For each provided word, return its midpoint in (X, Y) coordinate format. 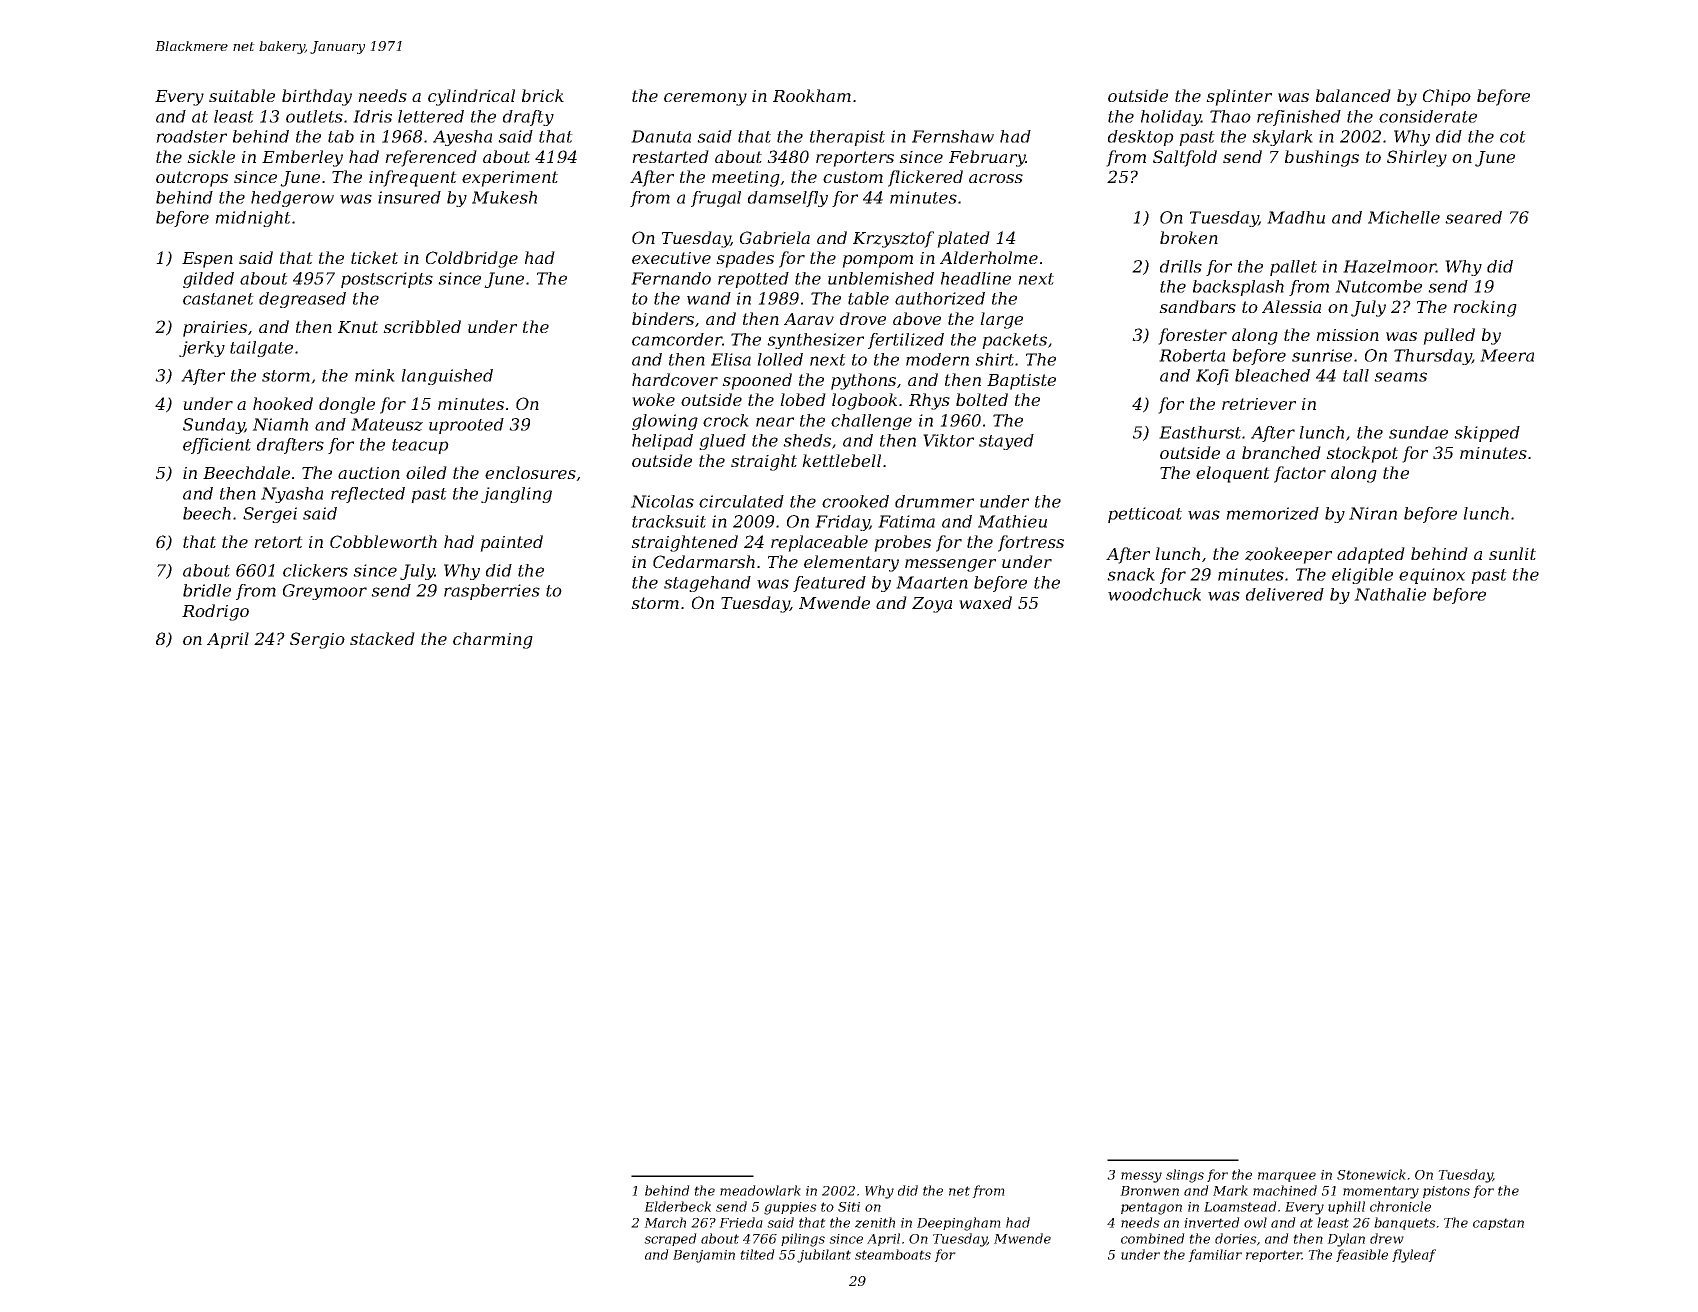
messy (1141, 1177)
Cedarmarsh (704, 561)
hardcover (675, 379)
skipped (1487, 434)
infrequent (413, 178)
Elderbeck (677, 1206)
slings (1185, 1176)
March (665, 1222)
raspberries (492, 592)
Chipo (1447, 97)
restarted (670, 156)
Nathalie (1390, 594)
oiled (426, 472)
